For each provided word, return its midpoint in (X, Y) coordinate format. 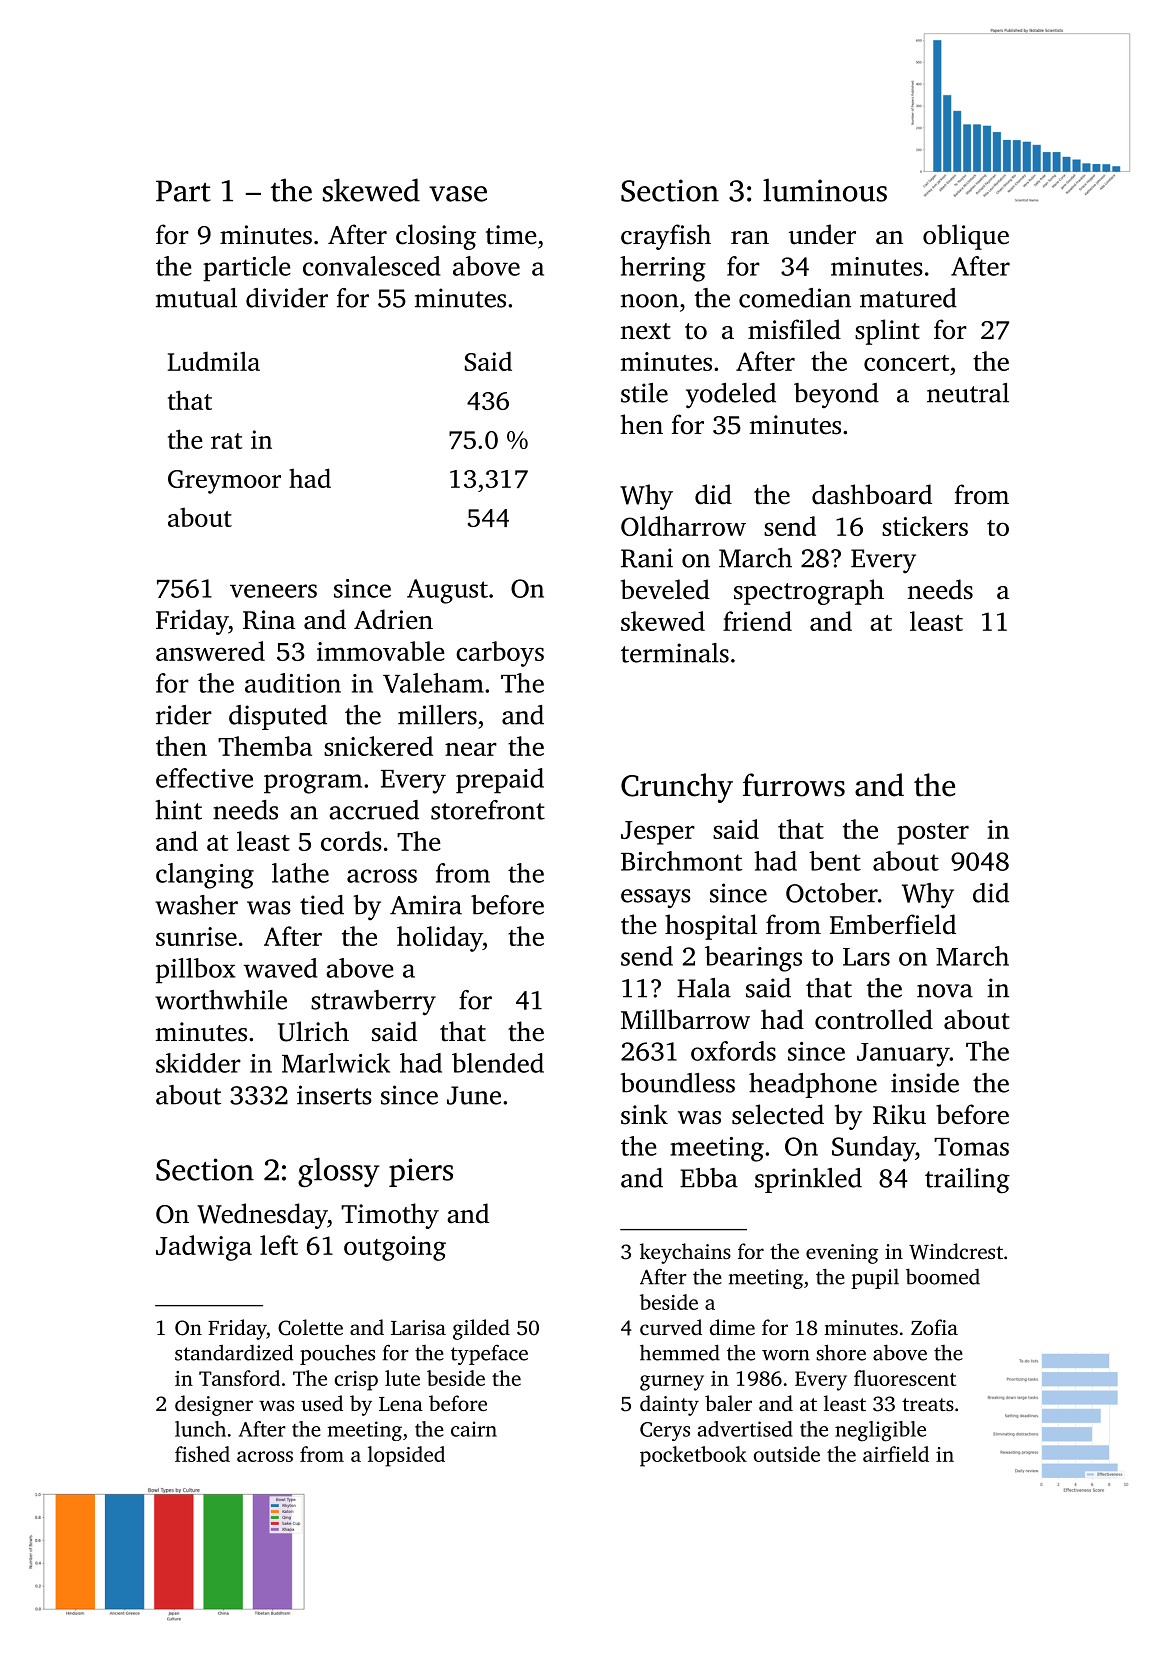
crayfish (666, 237)
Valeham (433, 683)
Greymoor (224, 482)
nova (945, 991)
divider (287, 298)
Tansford (239, 1378)
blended (498, 1063)
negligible (880, 1431)
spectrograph (809, 592)
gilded (481, 1329)
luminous (825, 190)
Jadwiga (204, 1248)
